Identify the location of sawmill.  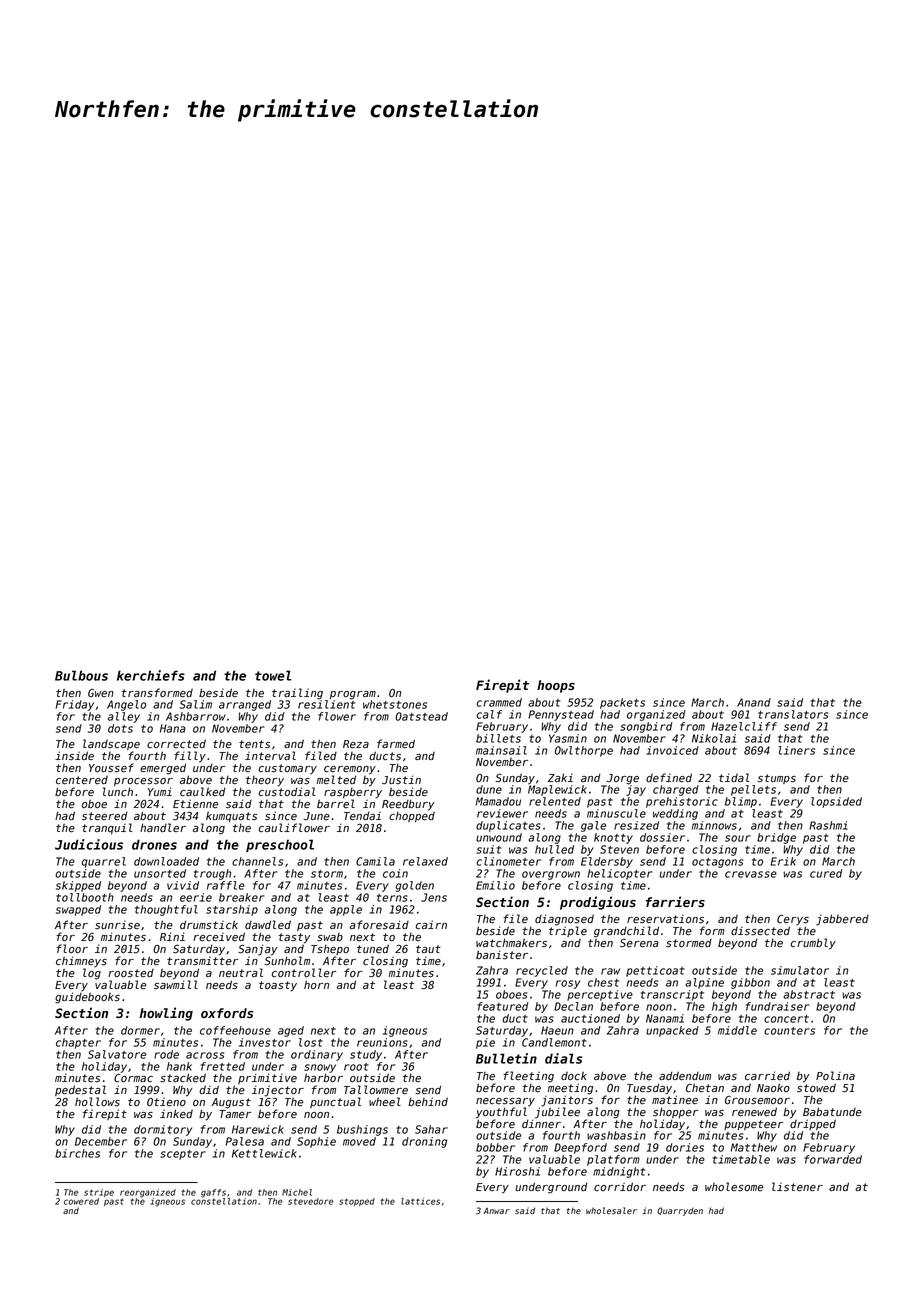
(176, 984).
